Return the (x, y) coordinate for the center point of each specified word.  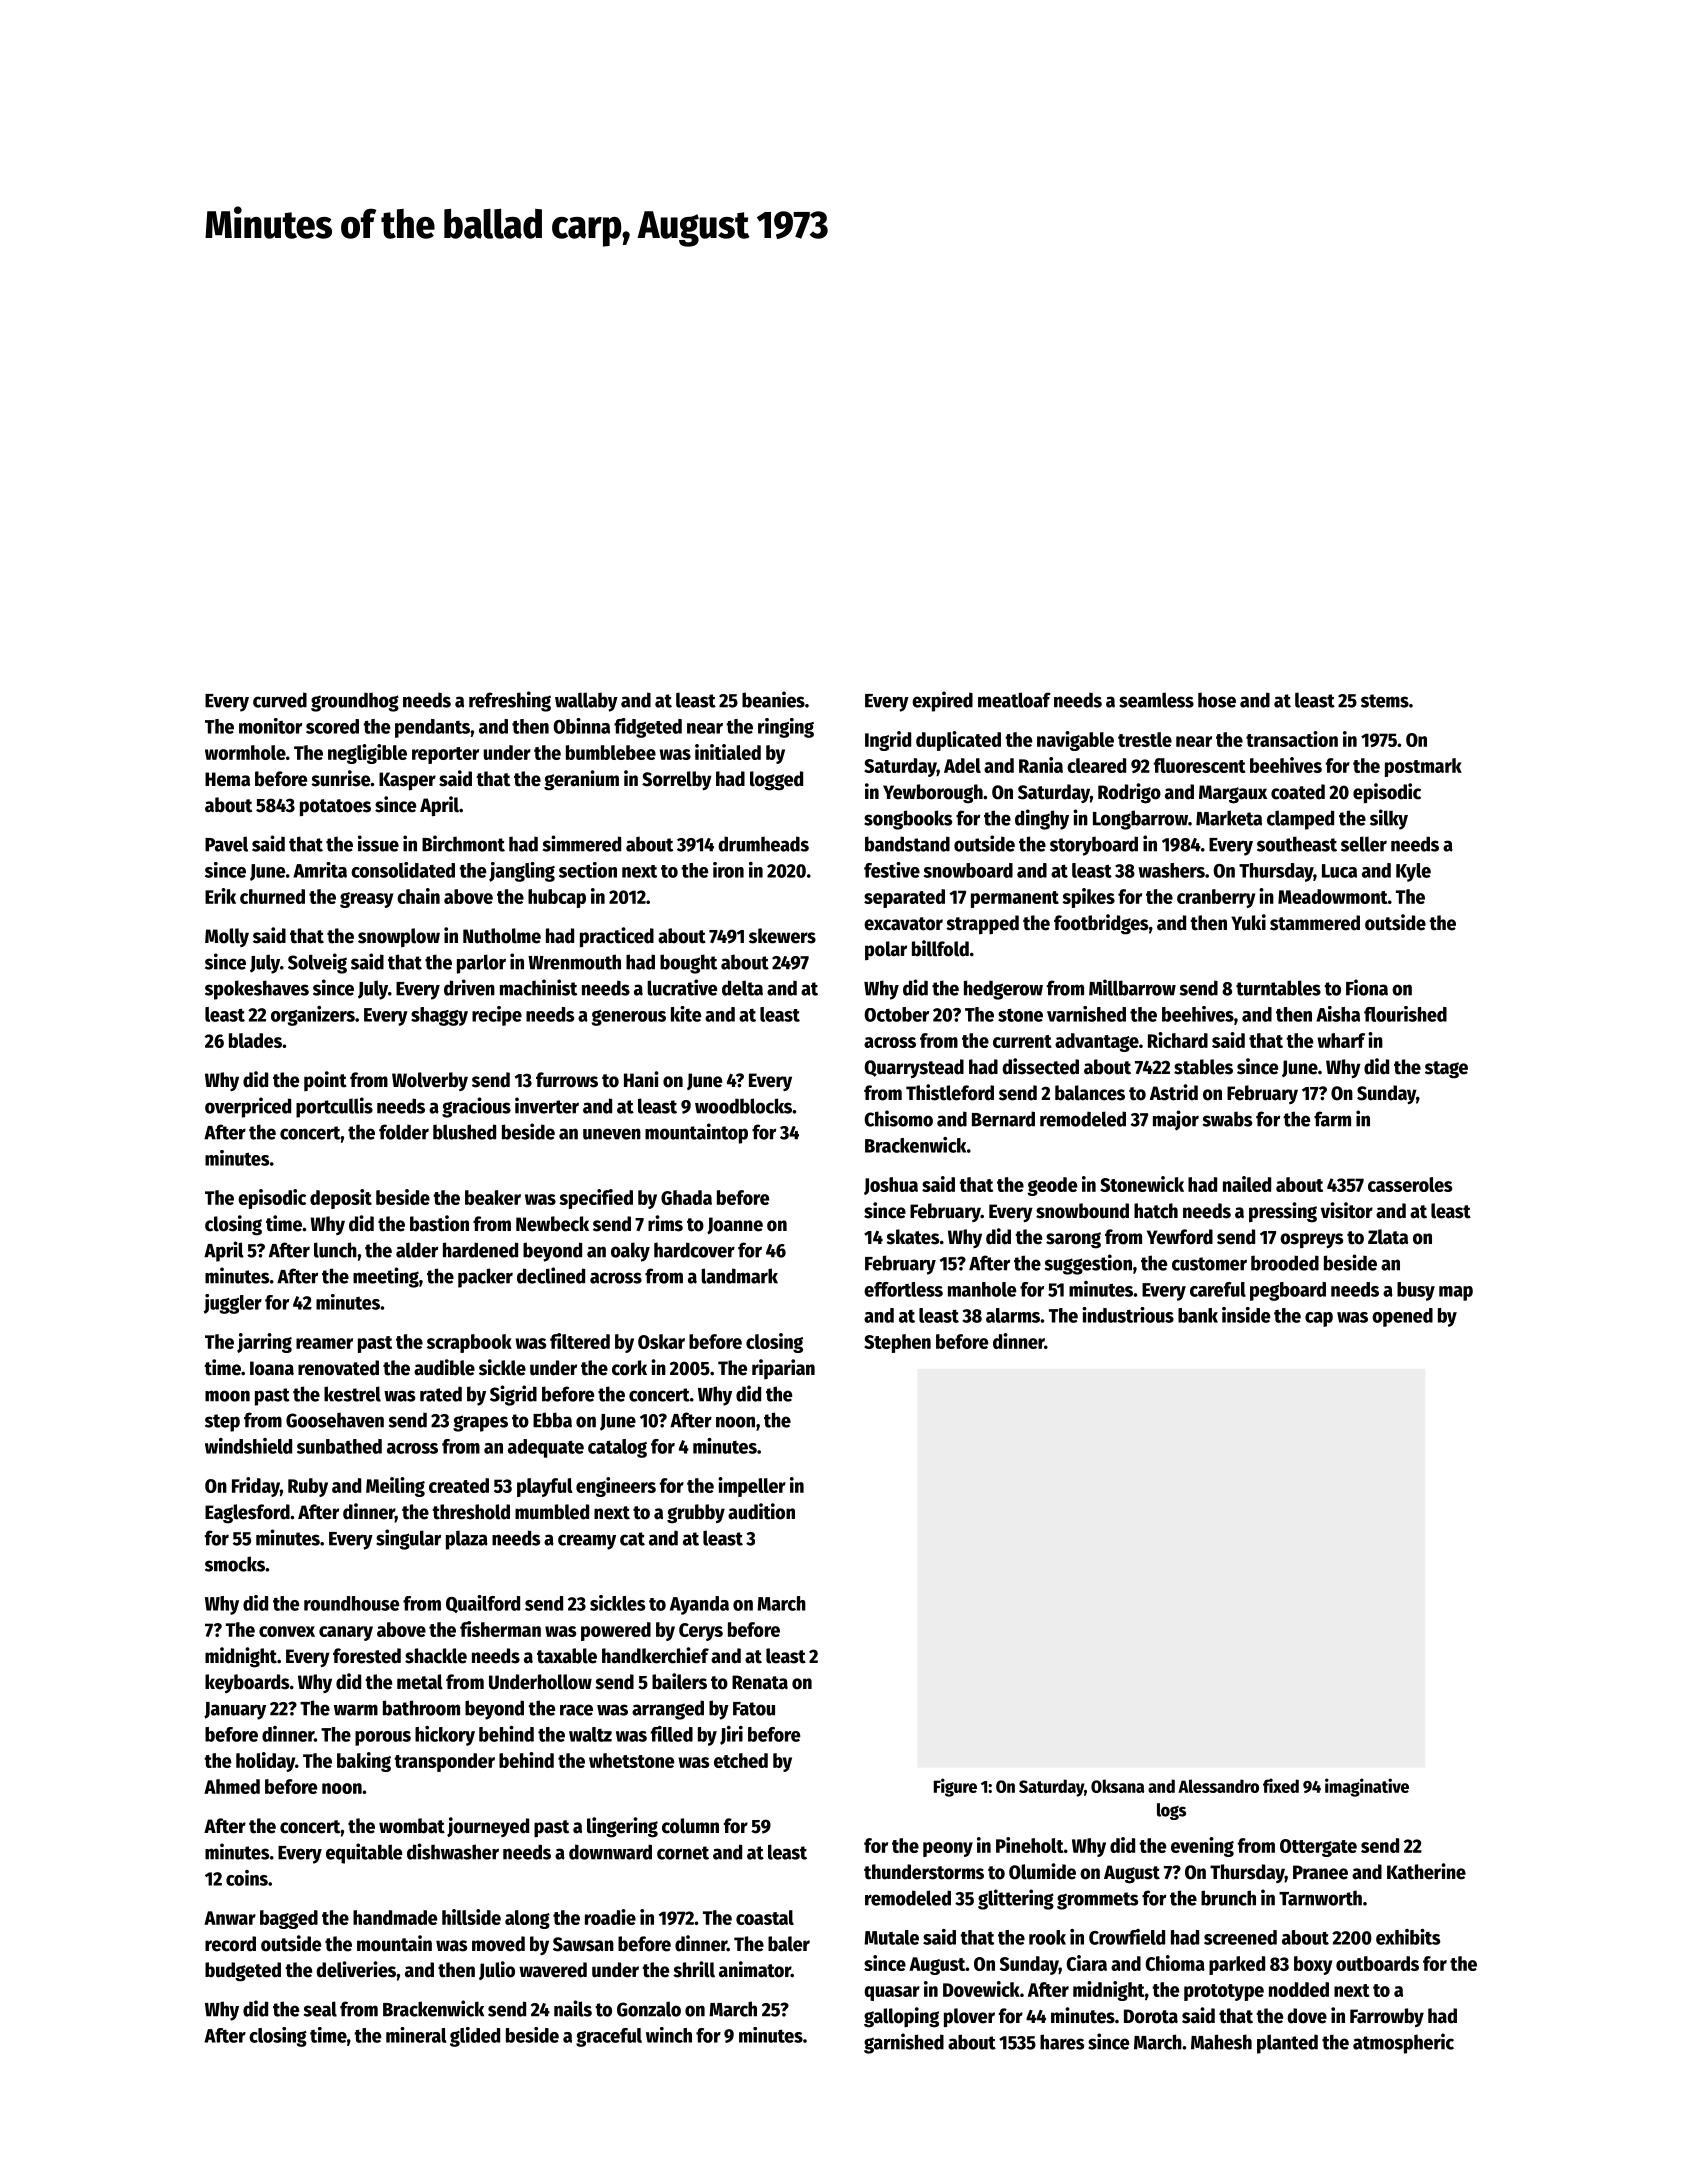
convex (287, 1631)
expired (942, 701)
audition (761, 1511)
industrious (1128, 1315)
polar (886, 950)
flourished (1405, 1014)
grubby (696, 1514)
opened (1402, 1317)
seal (320, 2009)
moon (227, 1396)
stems (1385, 701)
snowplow (399, 937)
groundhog (355, 702)
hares (1062, 2042)
